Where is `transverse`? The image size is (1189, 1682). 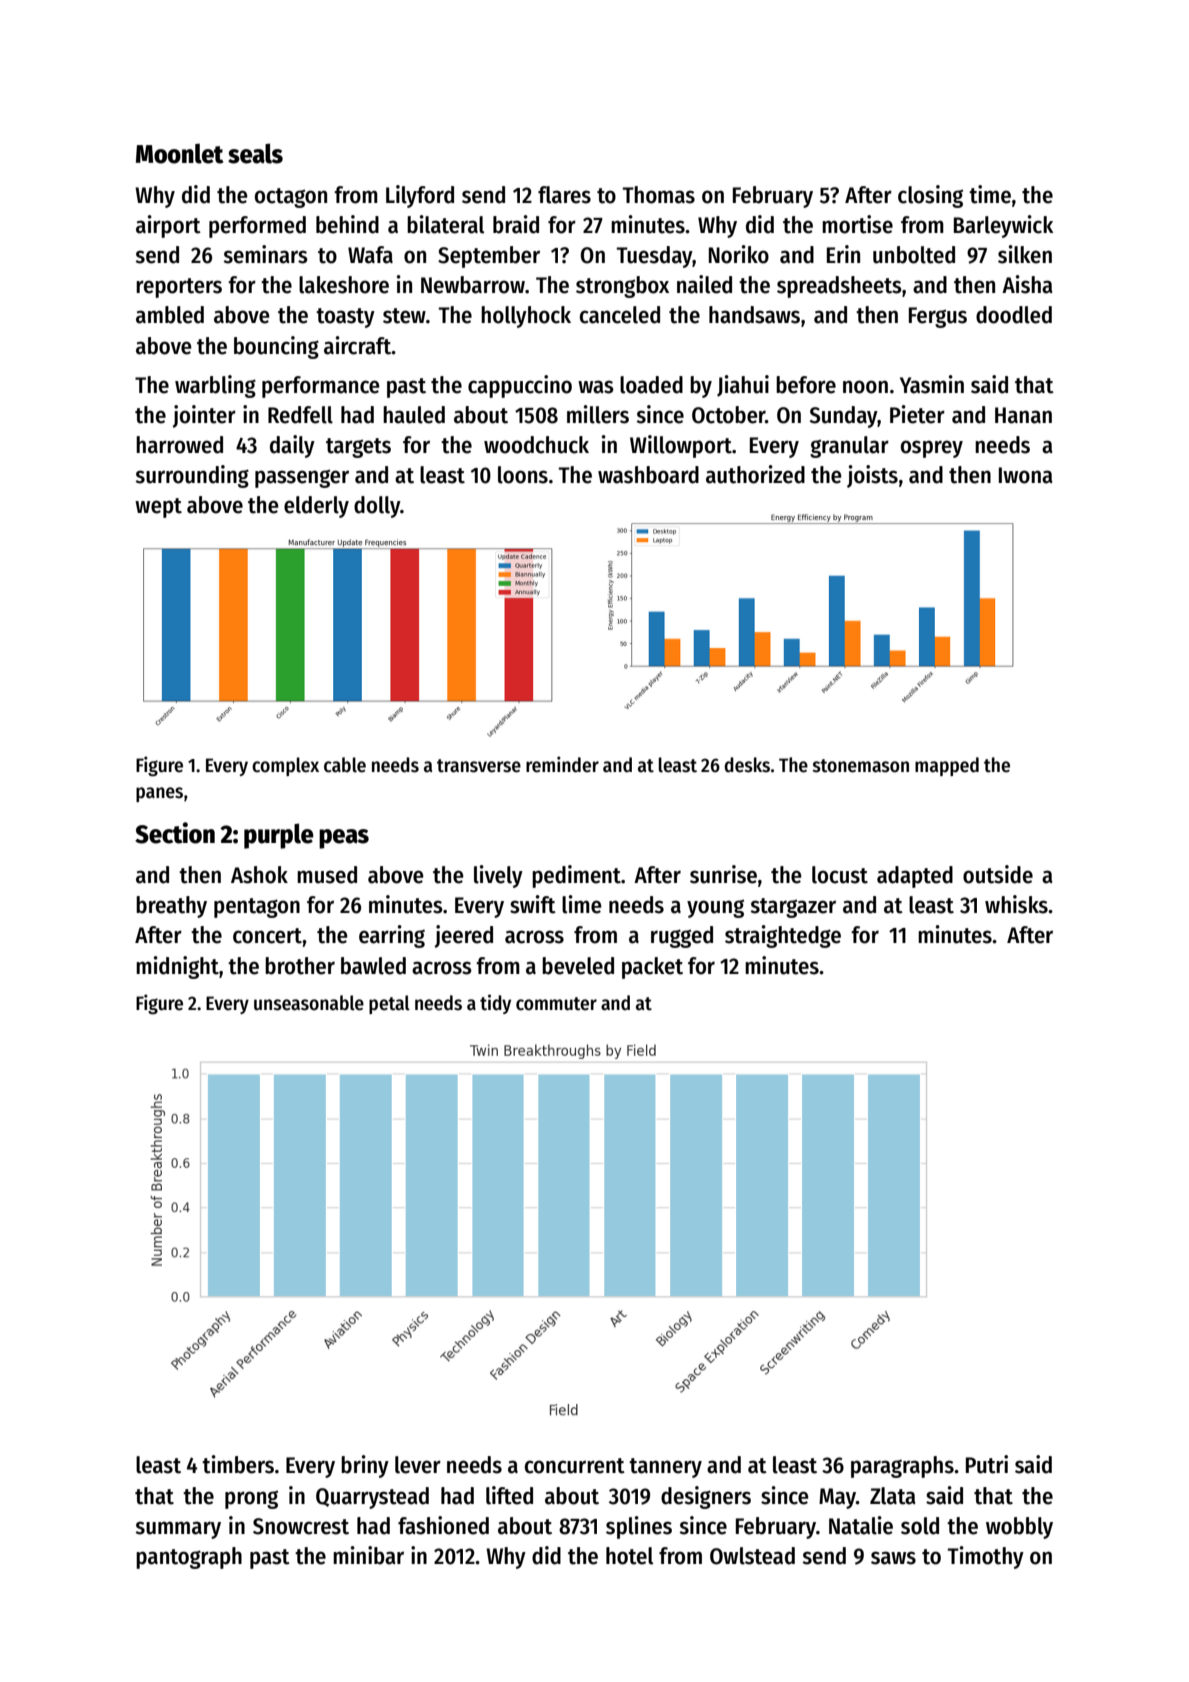 transverse is located at coordinates (479, 766).
